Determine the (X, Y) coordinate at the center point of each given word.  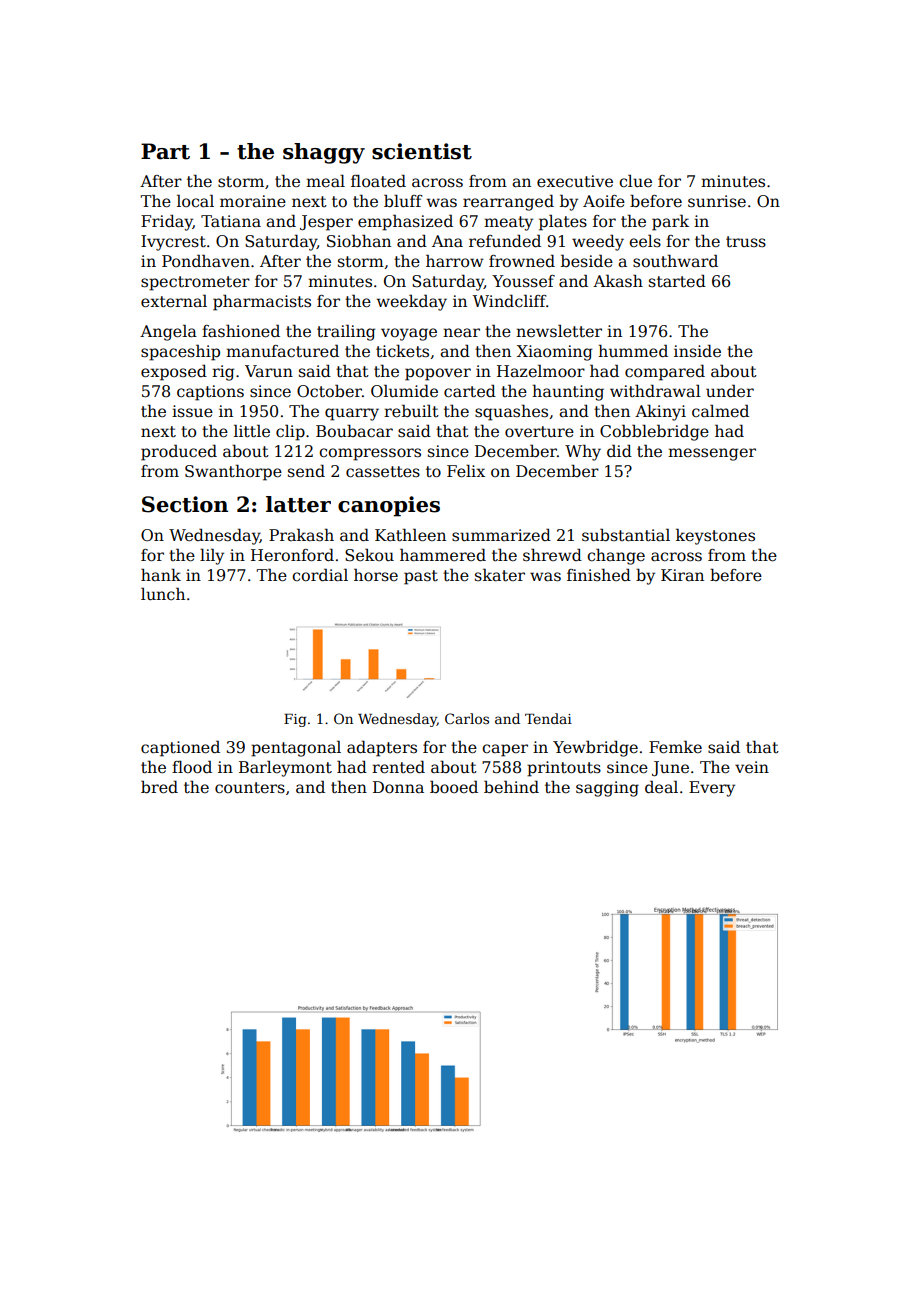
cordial (320, 575)
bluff (403, 200)
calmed (720, 410)
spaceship (180, 352)
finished (599, 574)
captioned (180, 748)
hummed (633, 351)
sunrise (717, 201)
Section (185, 504)
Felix (466, 471)
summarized (501, 534)
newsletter (559, 331)
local (195, 201)
